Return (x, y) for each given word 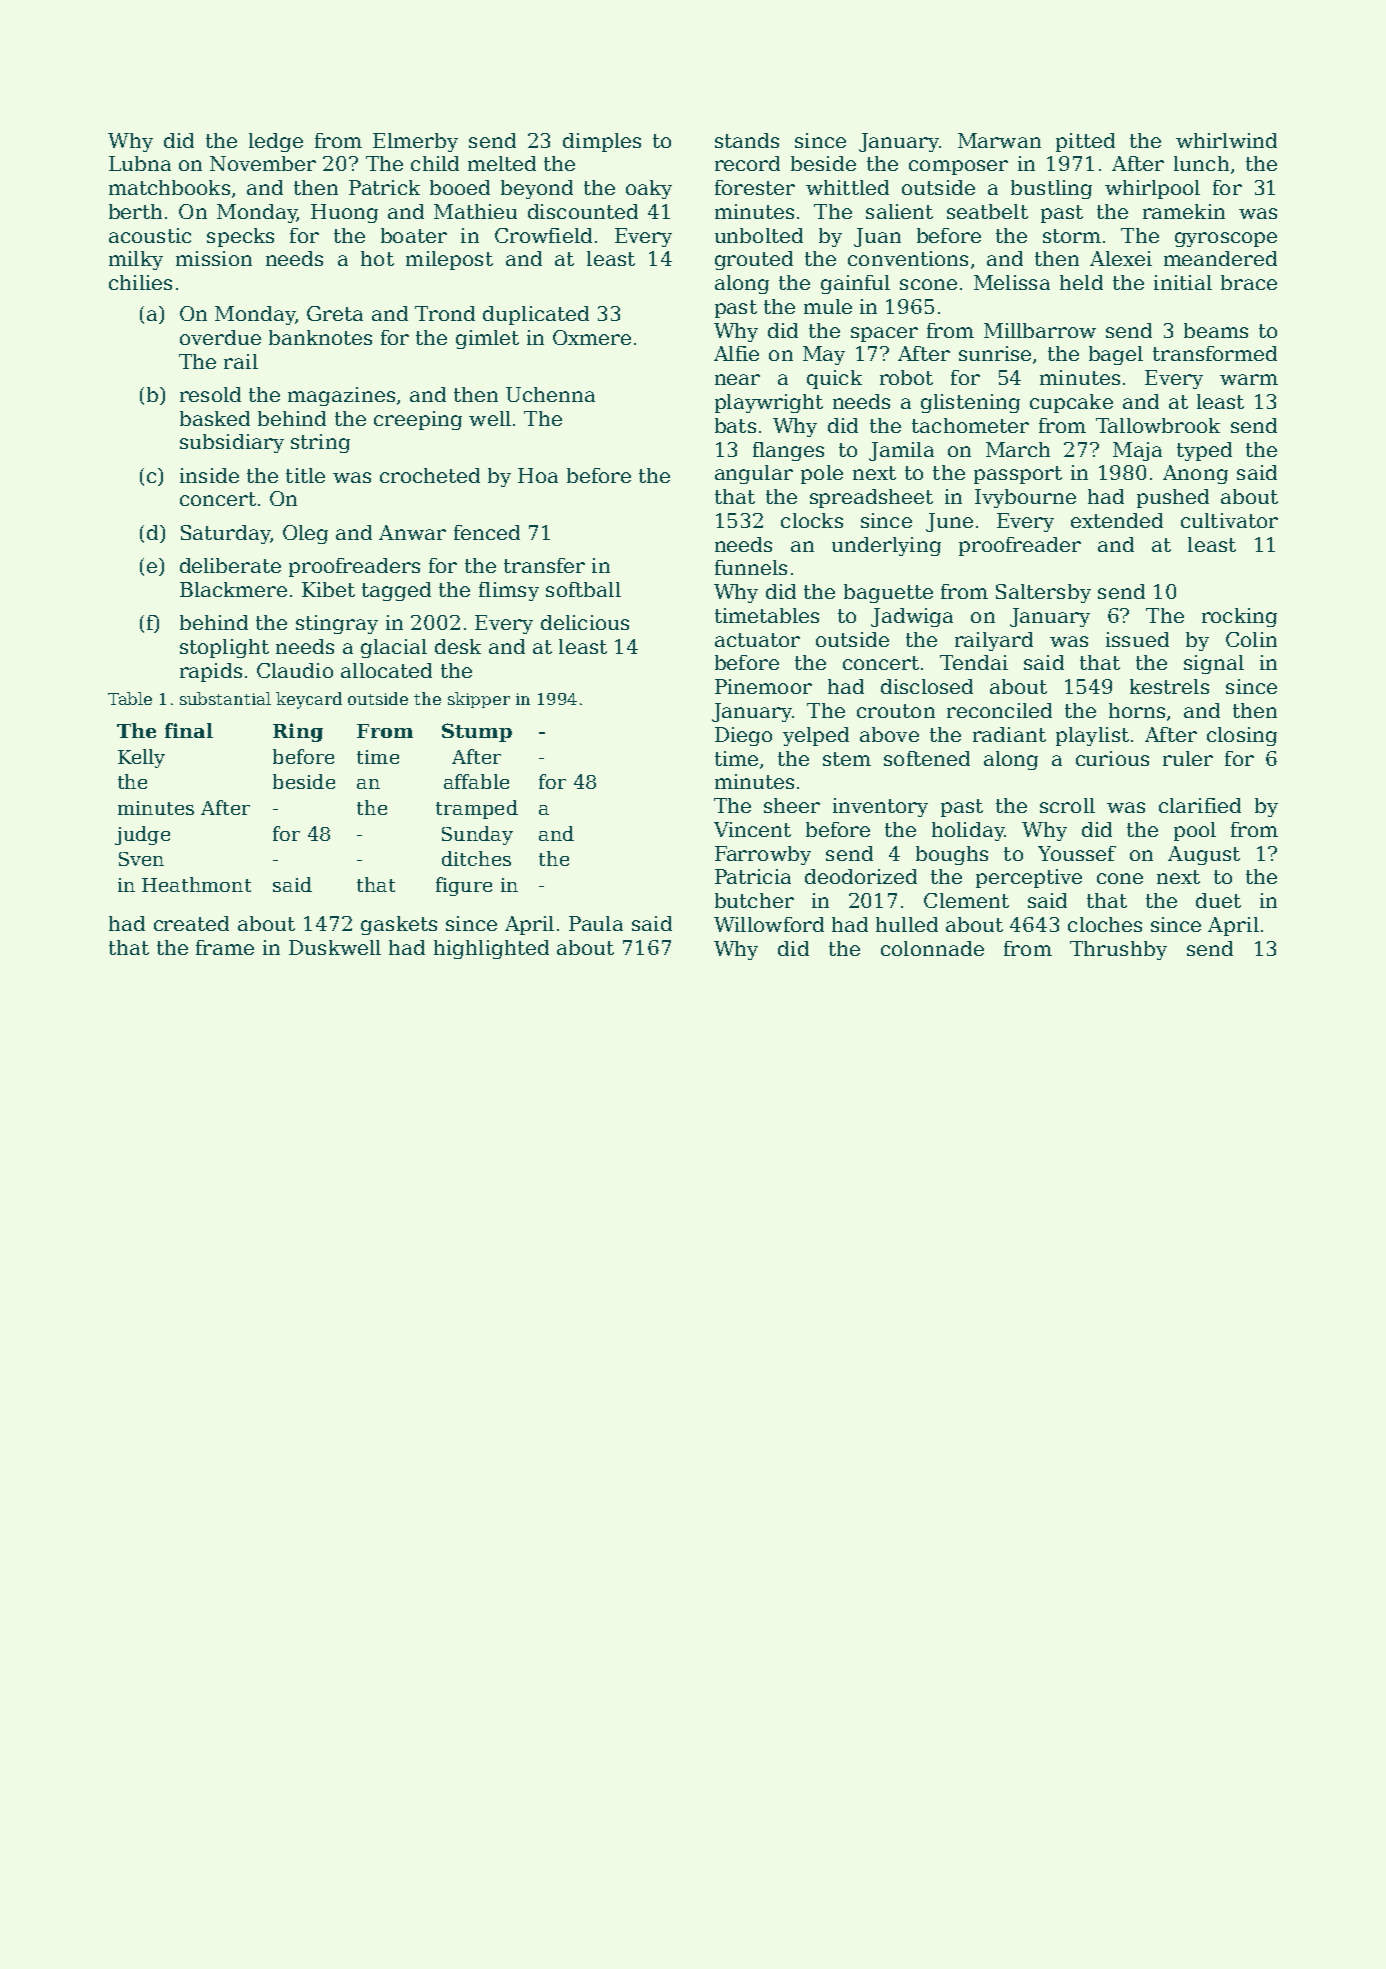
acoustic (150, 235)
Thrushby (1118, 950)
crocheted (430, 475)
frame (225, 947)
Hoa (538, 475)
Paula (596, 923)
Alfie (736, 353)
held (1081, 282)
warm (1249, 379)
